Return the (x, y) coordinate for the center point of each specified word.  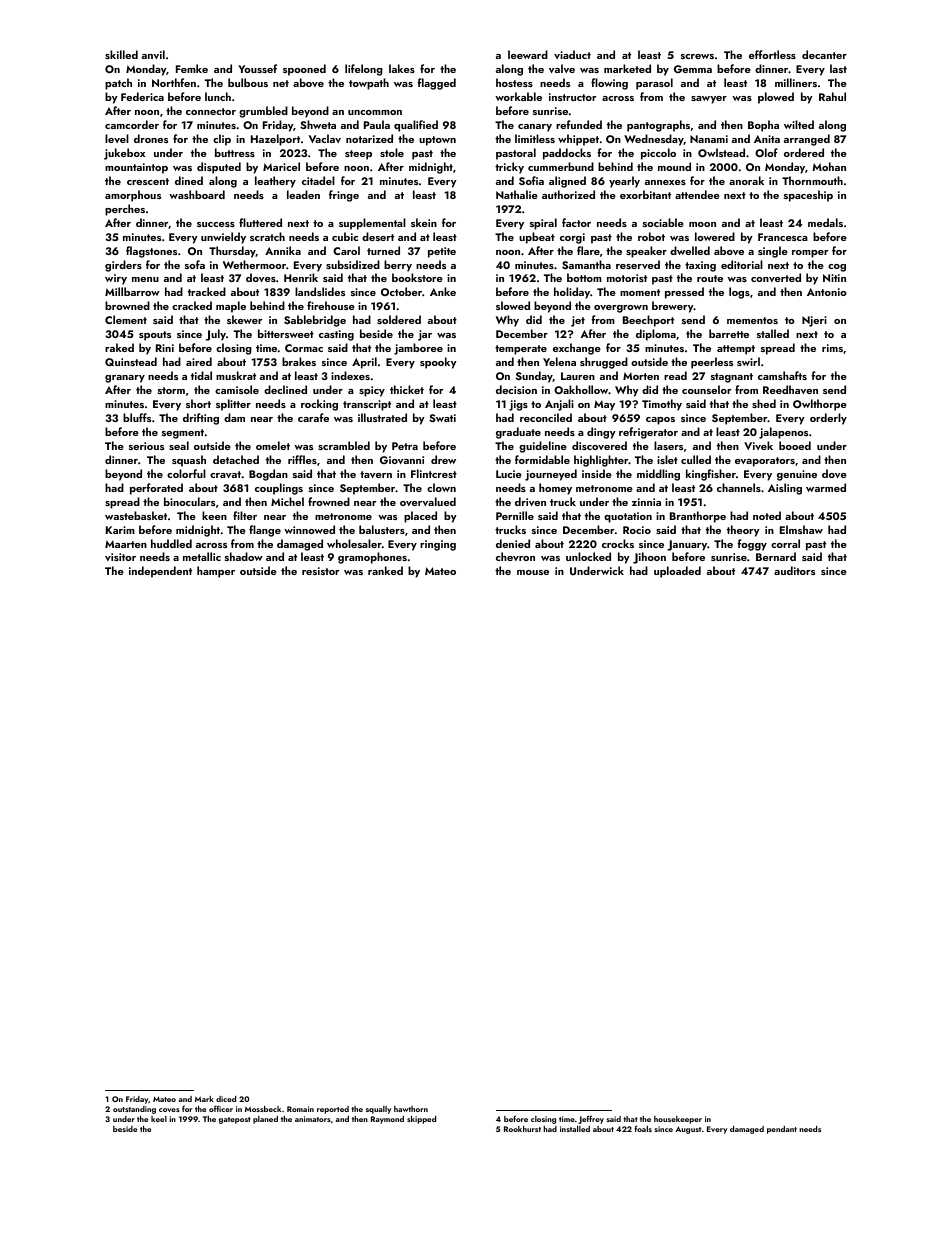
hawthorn (411, 1109)
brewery (673, 307)
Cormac (304, 348)
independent (160, 572)
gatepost (235, 1120)
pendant (782, 1130)
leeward (528, 54)
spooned (304, 70)
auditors (794, 570)
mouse (533, 572)
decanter (824, 54)
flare (588, 250)
